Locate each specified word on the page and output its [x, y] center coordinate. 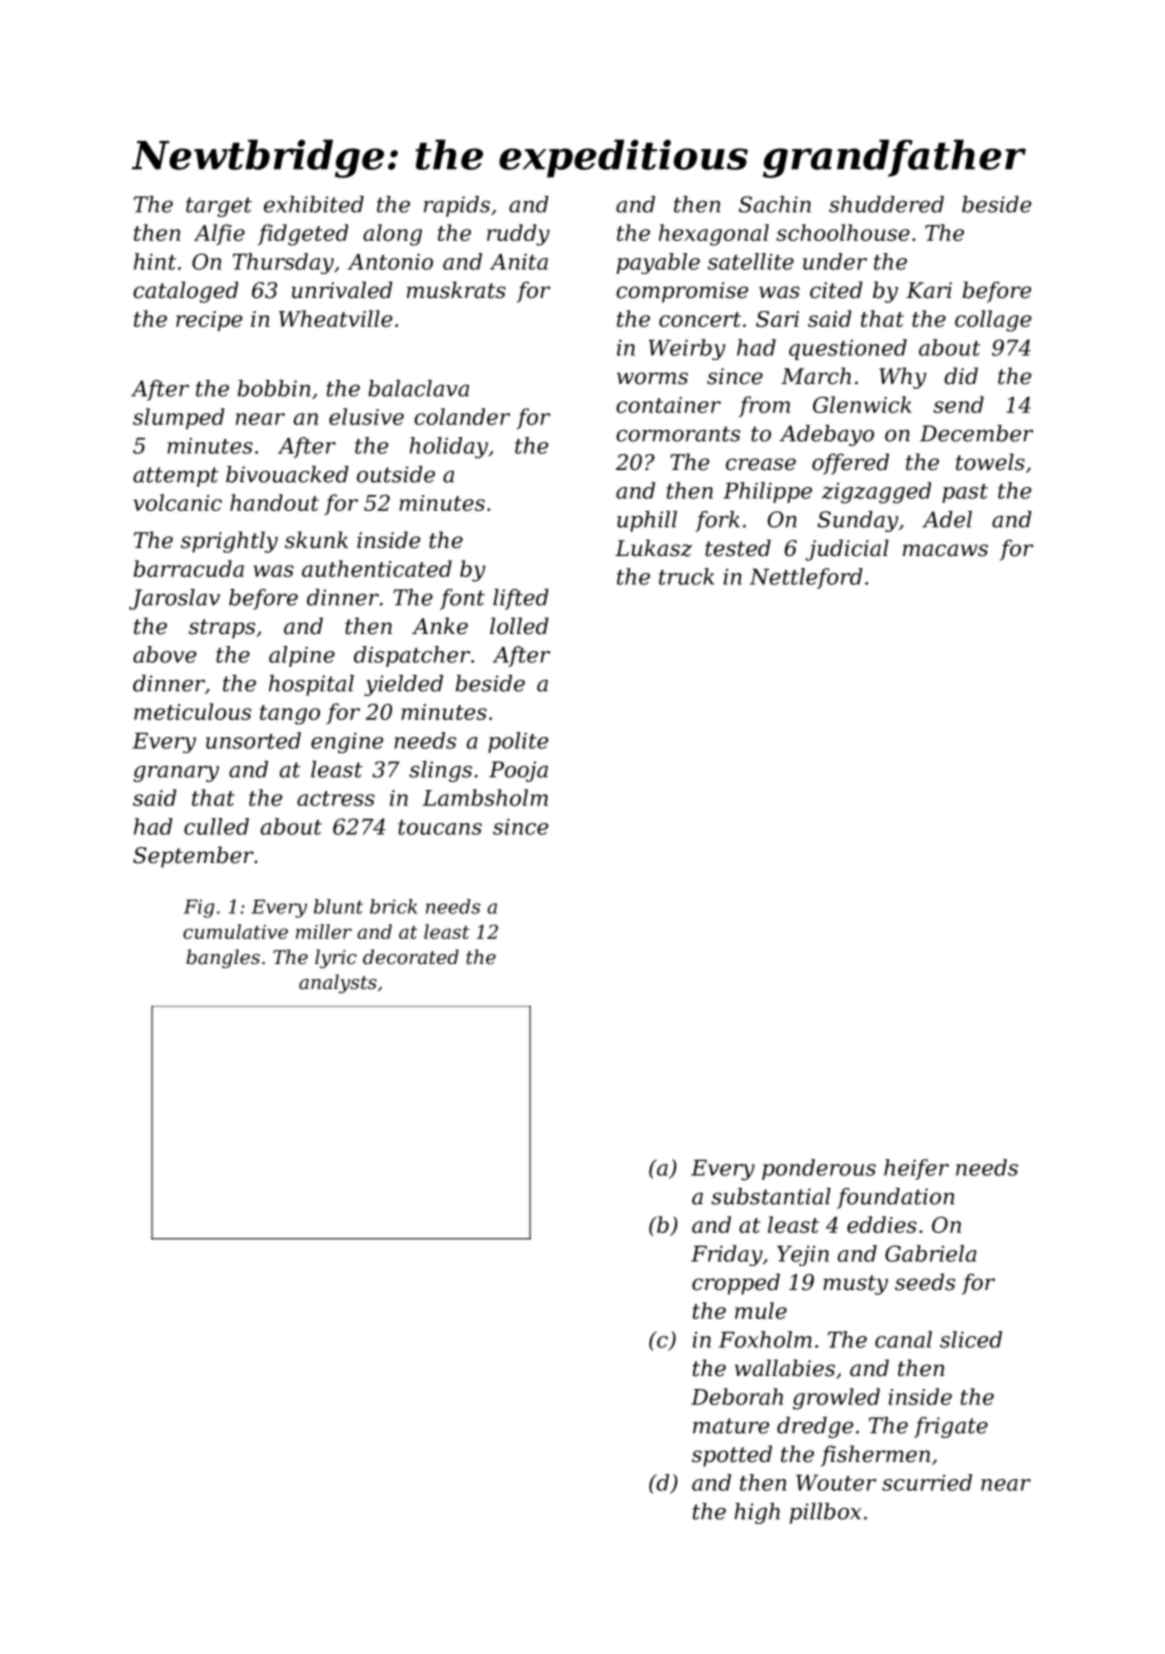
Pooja [518, 771]
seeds [925, 1282]
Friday [727, 1255]
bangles [223, 958]
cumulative [235, 931]
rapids [457, 206]
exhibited [314, 204]
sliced [971, 1339]
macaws [945, 550]
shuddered [886, 204]
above [164, 654]
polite [518, 742]
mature [731, 1426]
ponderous [819, 1169]
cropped [736, 1284]
